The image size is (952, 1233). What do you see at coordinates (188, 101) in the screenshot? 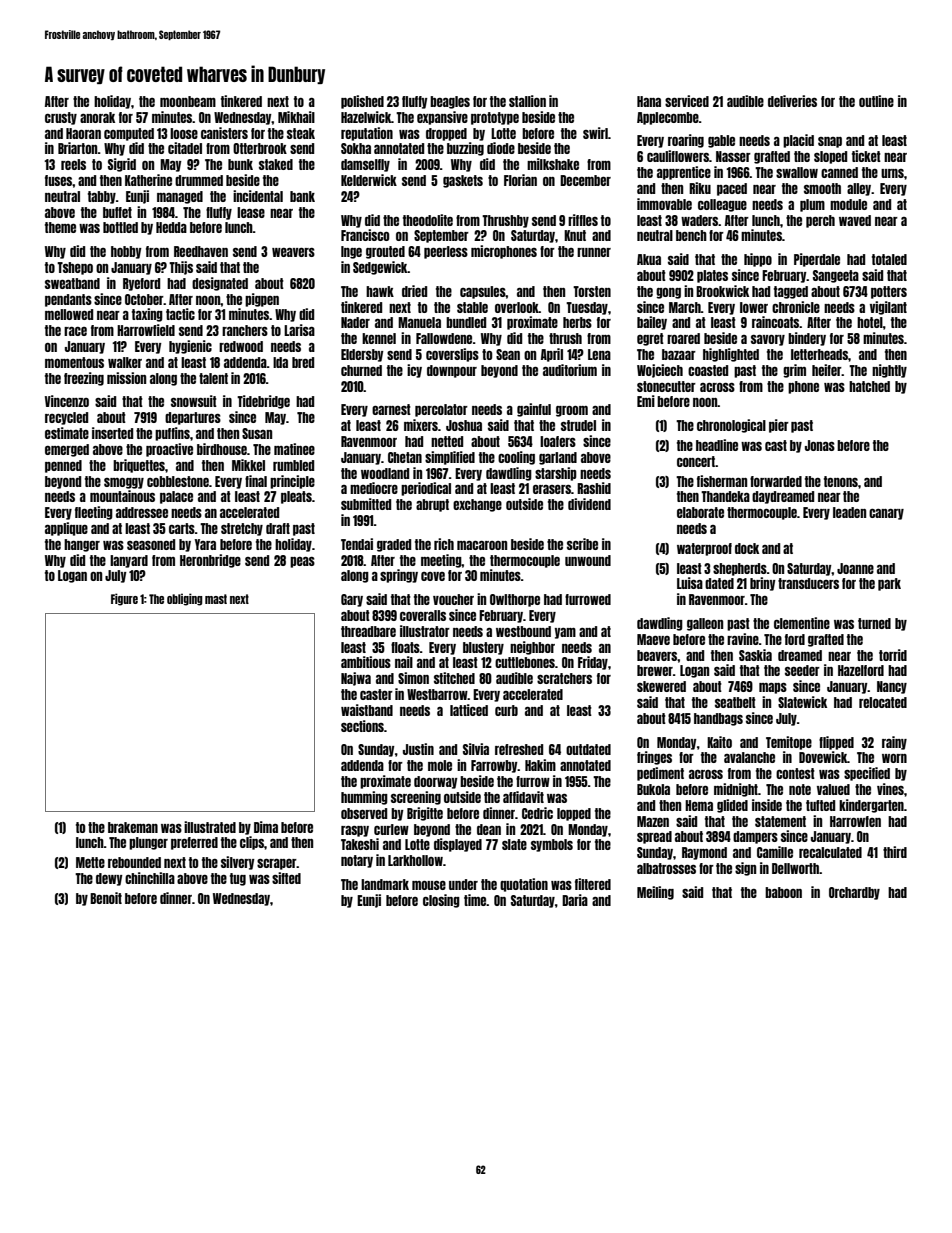
I see `moonbeam` at bounding box center [188, 101].
